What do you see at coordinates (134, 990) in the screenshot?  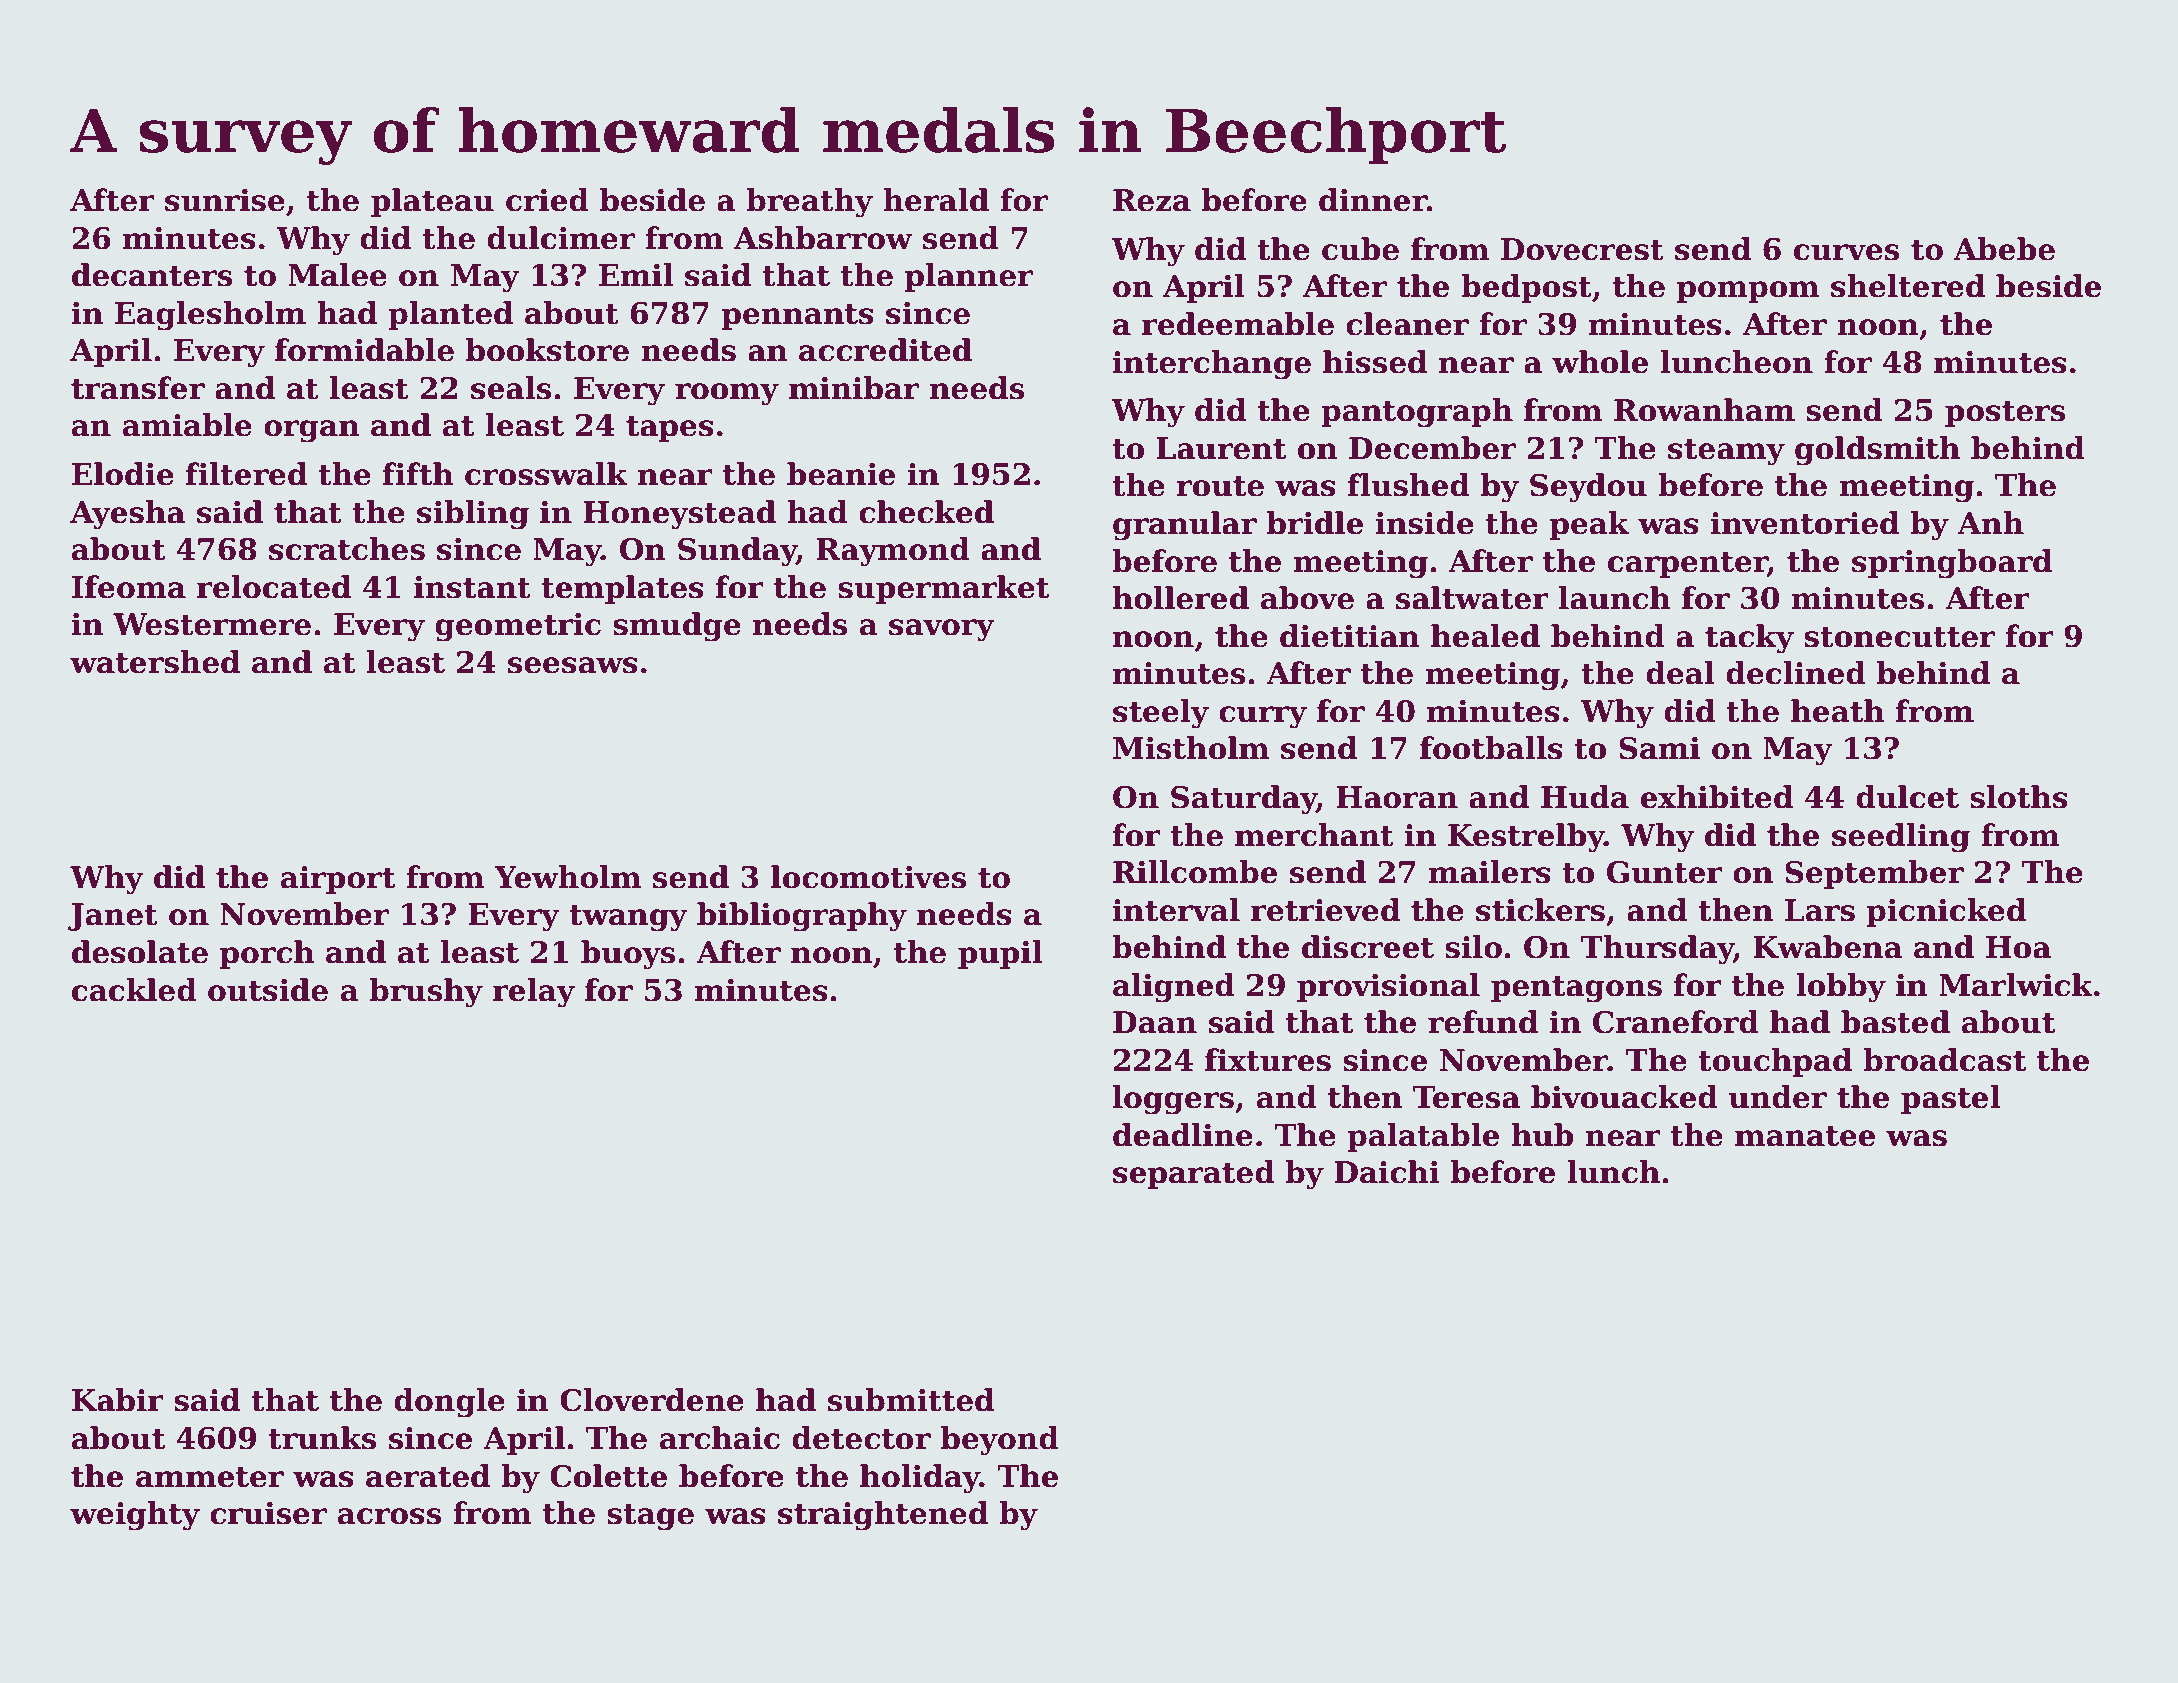 I see `cackled` at bounding box center [134, 990].
